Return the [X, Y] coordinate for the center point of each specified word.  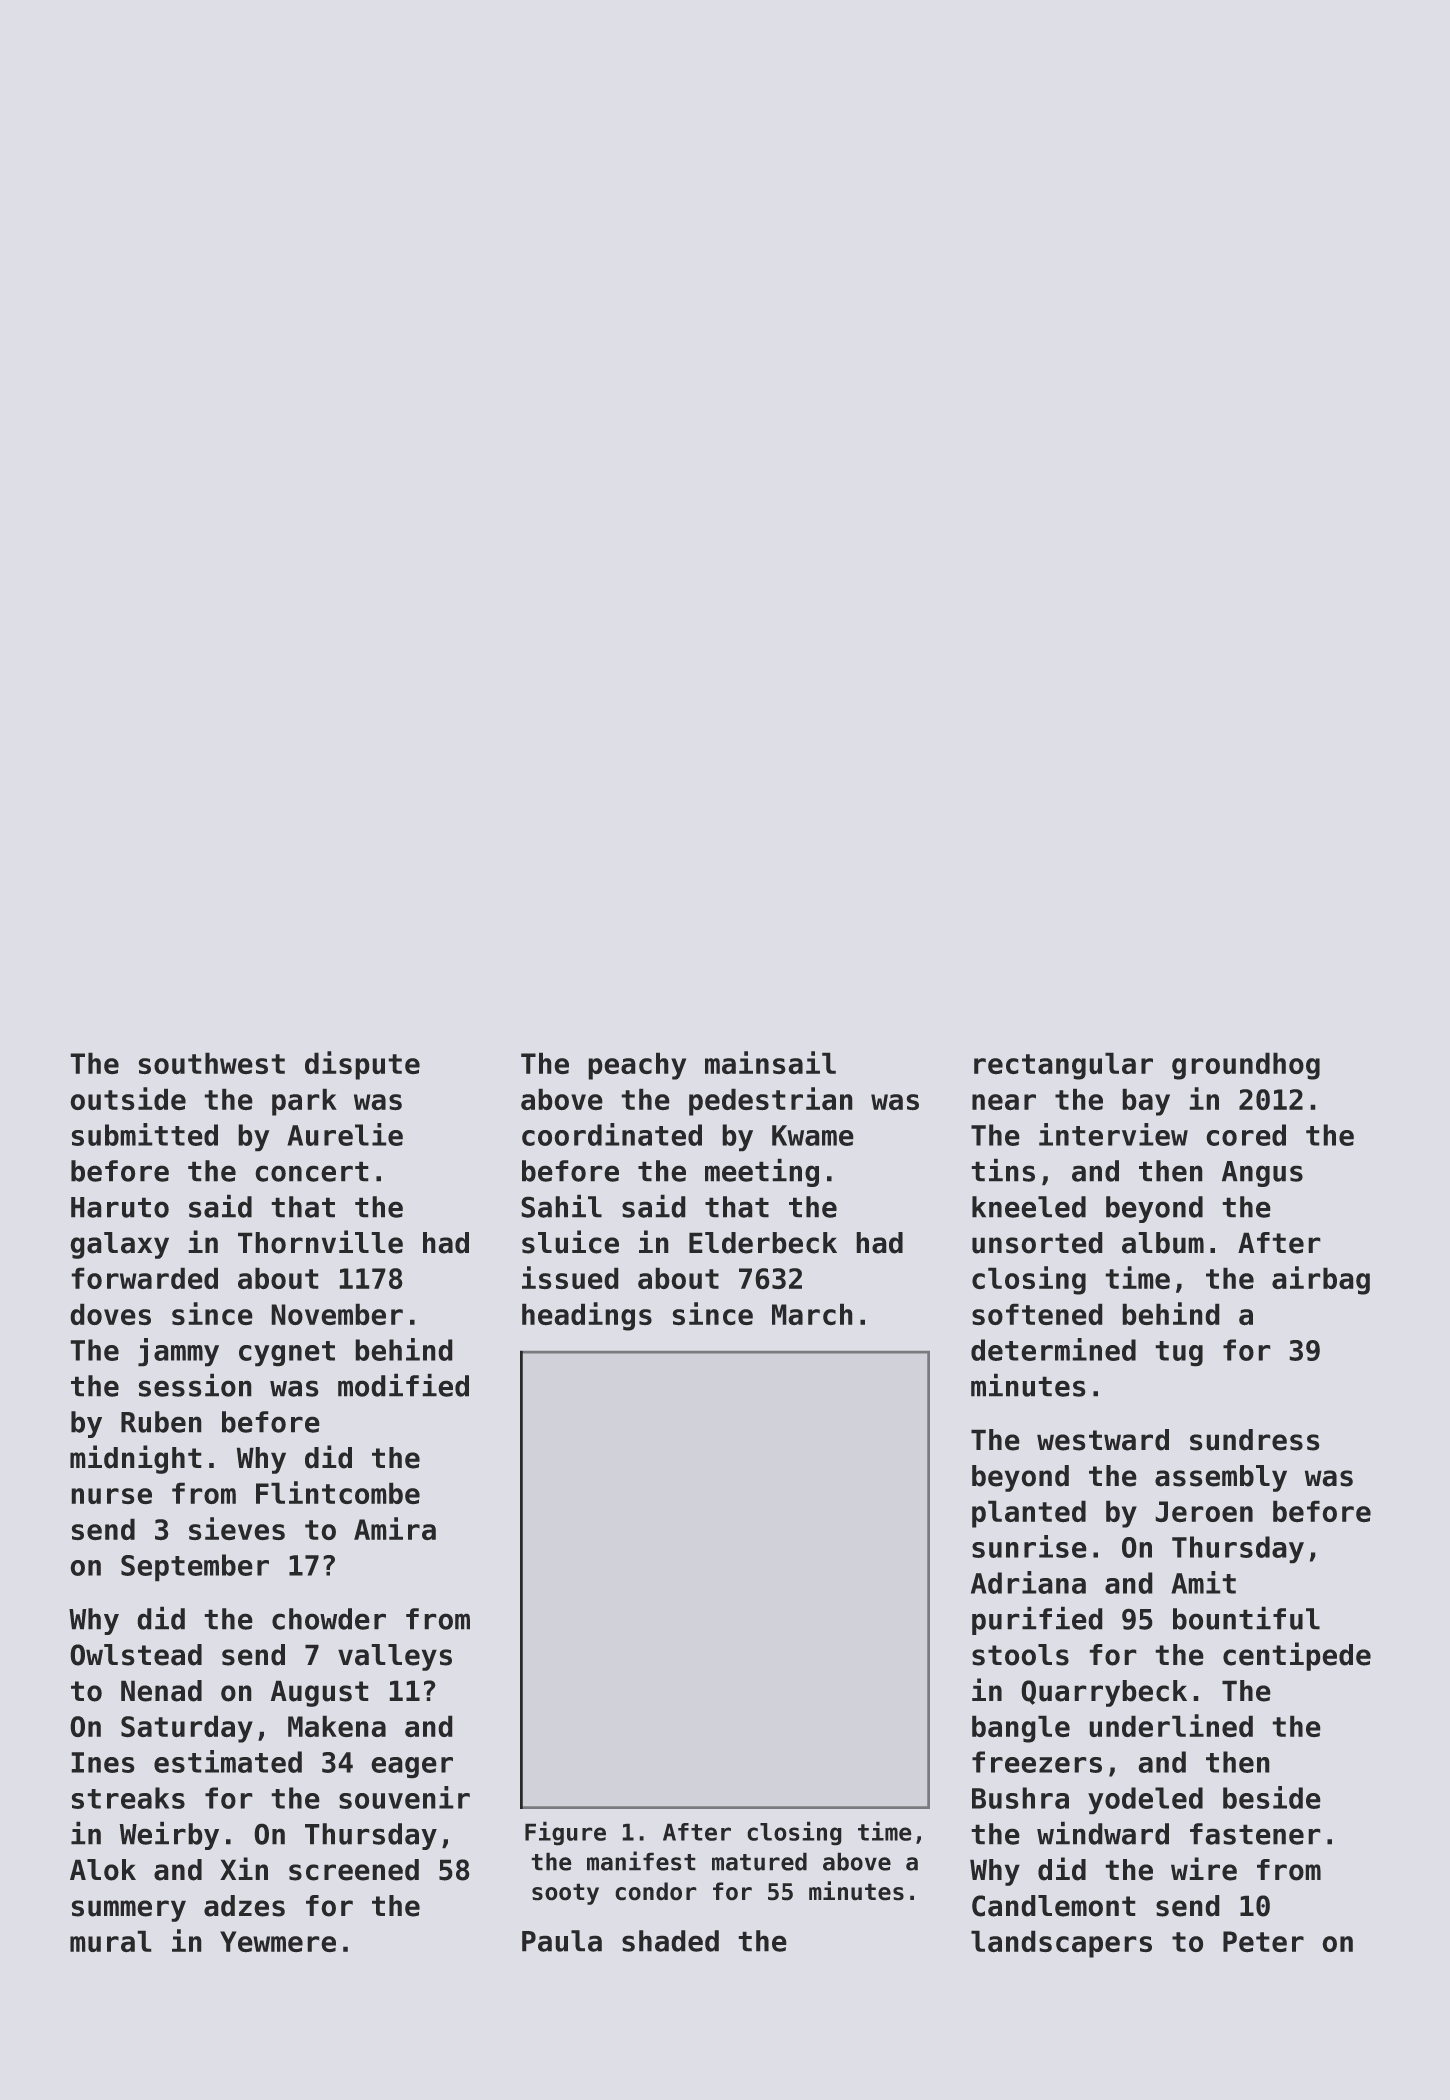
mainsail [770, 1062]
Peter [1263, 1941]
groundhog [1246, 1066]
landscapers [1061, 1944]
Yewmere [278, 1941]
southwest [212, 1063]
